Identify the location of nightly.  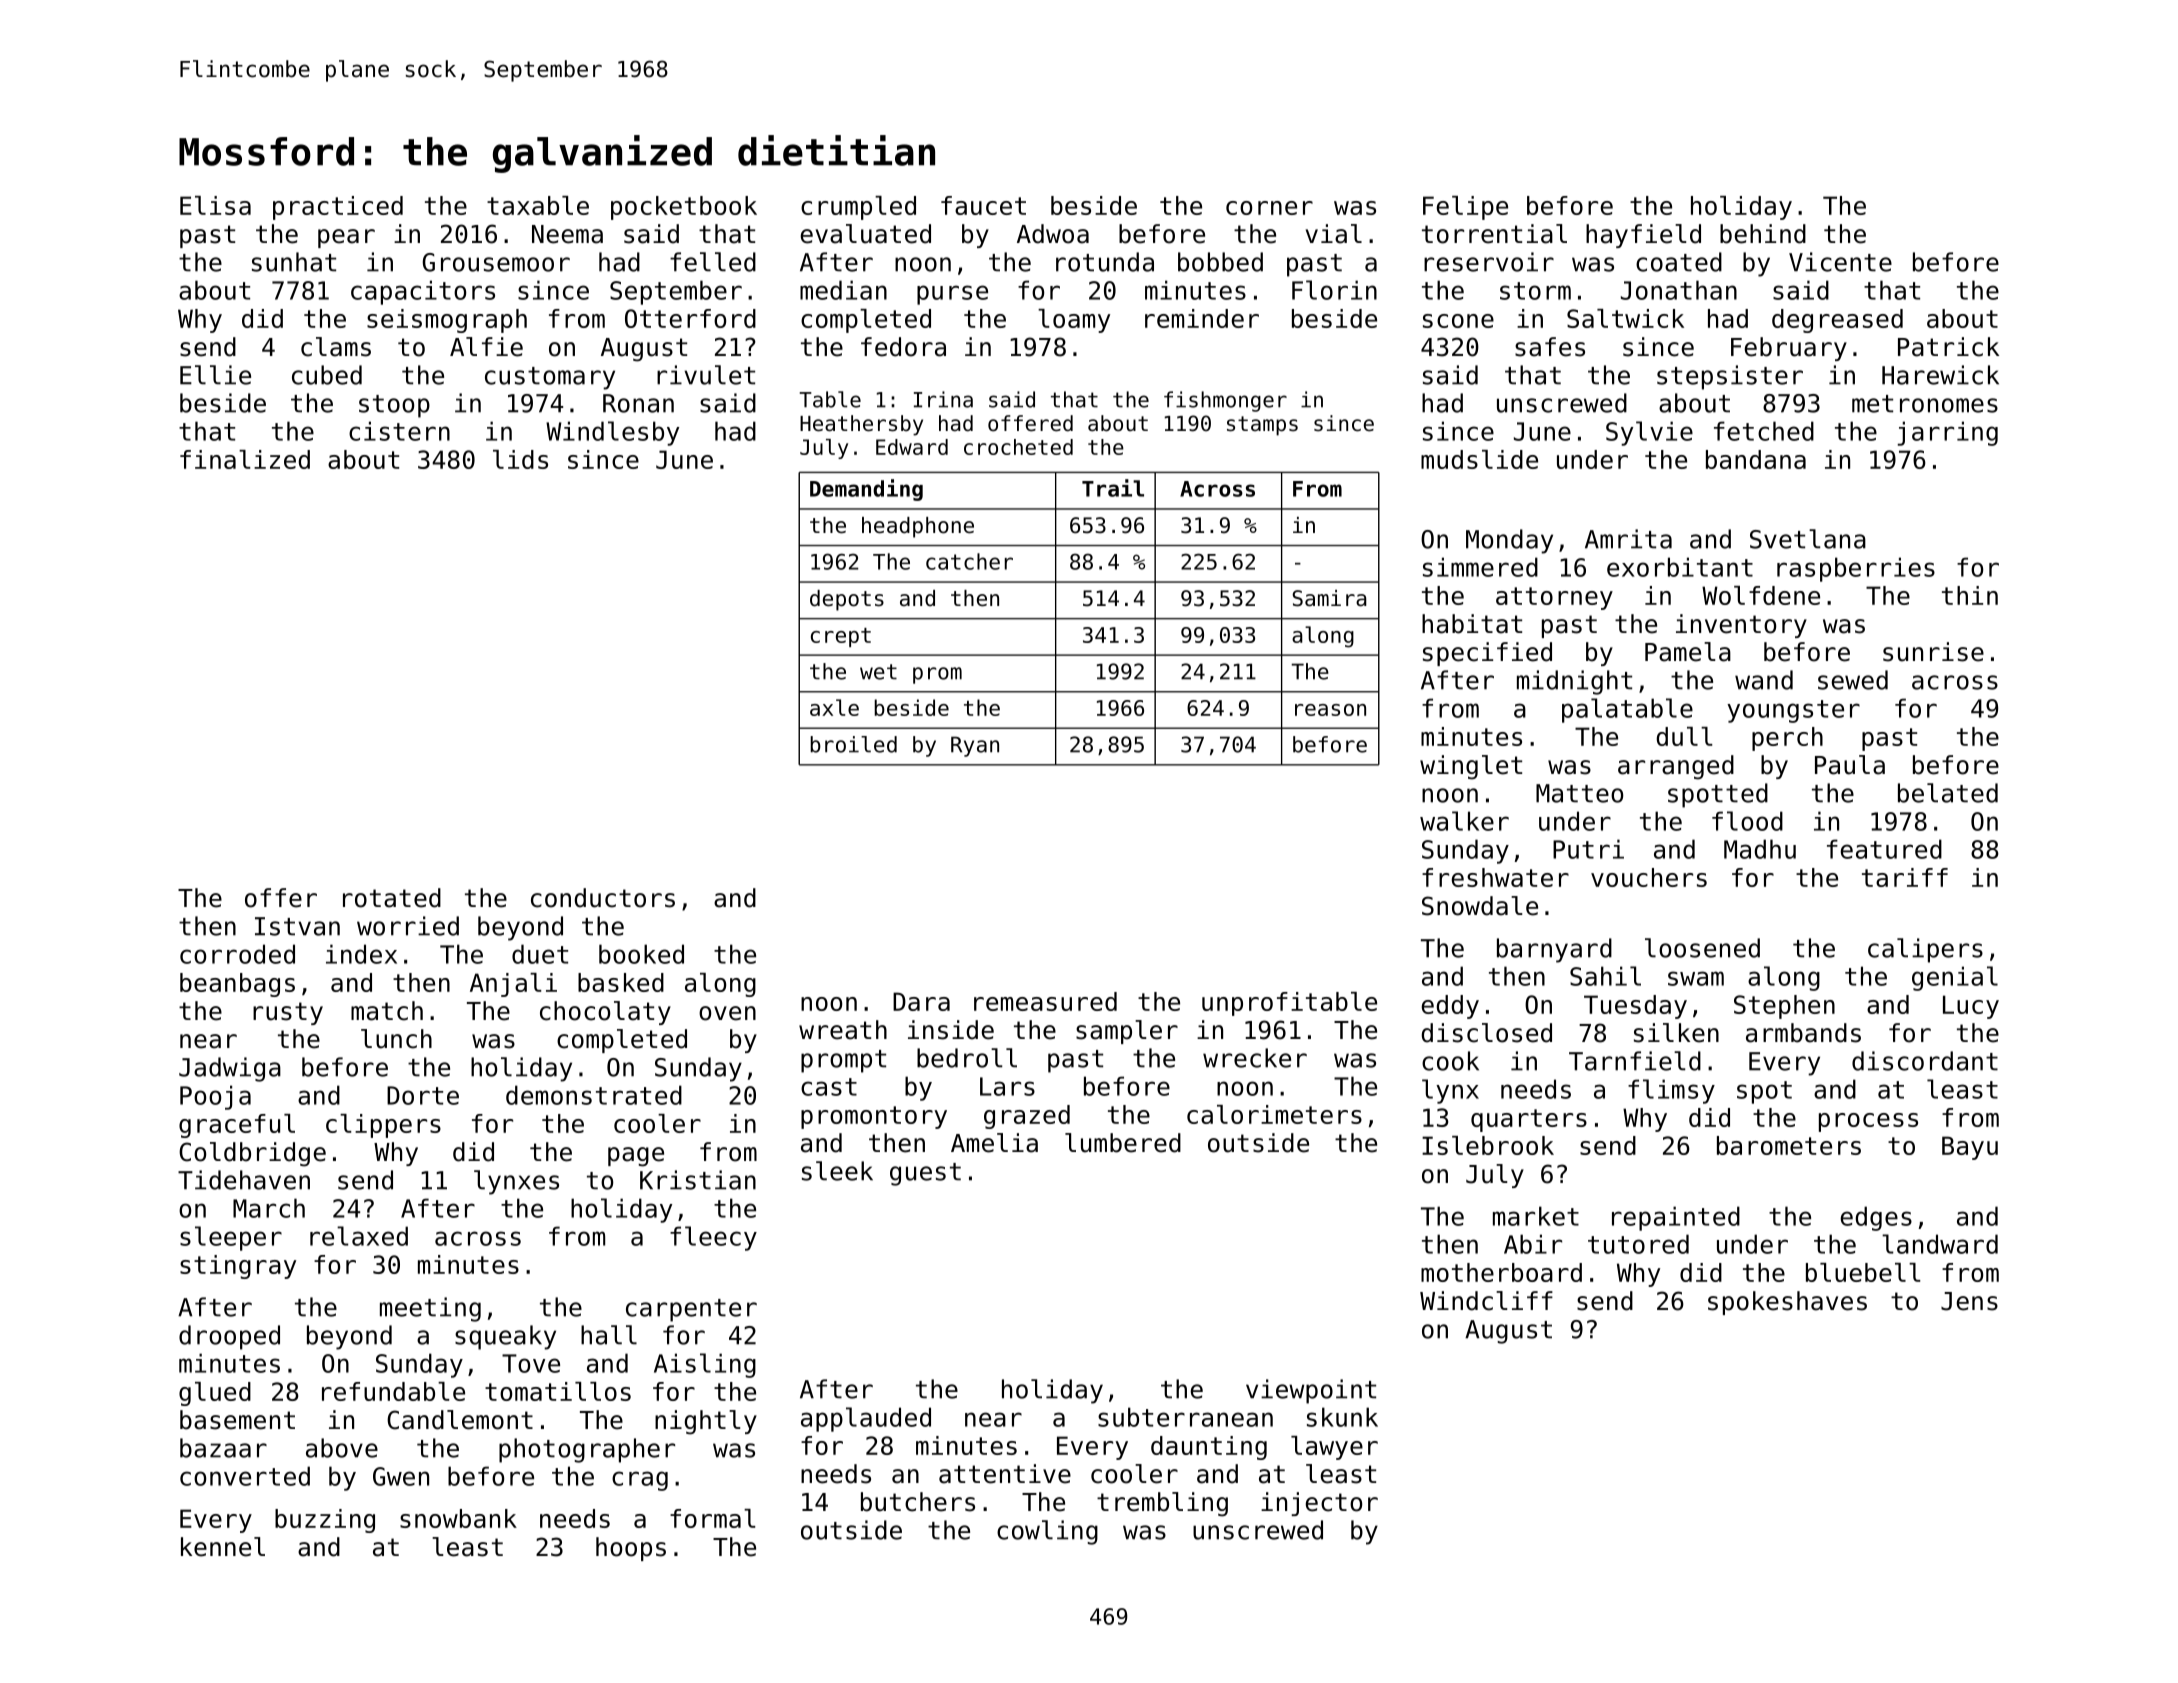
(706, 1422).
